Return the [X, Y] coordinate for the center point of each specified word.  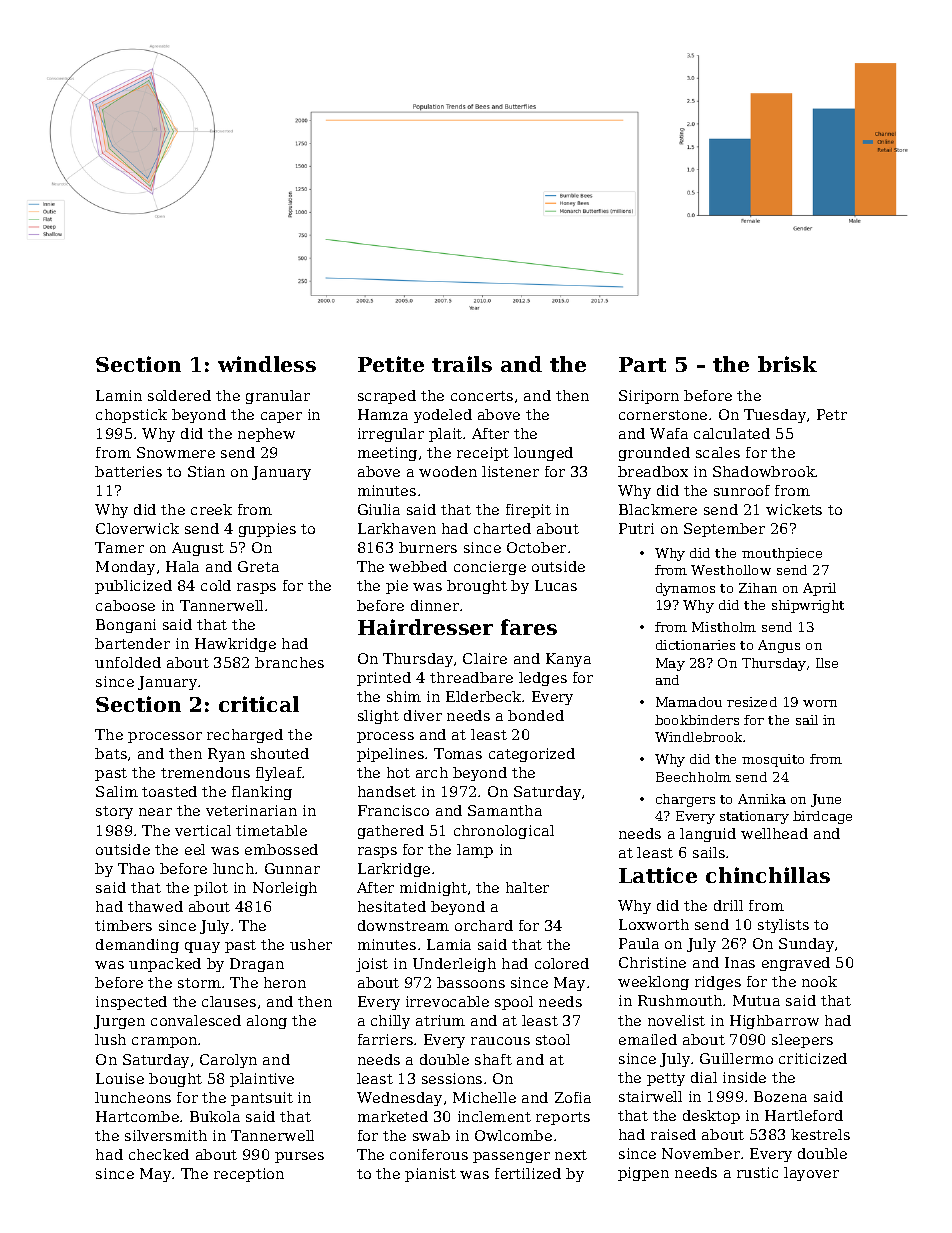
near [155, 812]
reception [249, 1175]
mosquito [773, 760]
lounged [543, 454]
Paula [639, 943]
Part [642, 364]
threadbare [471, 677]
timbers [123, 925]
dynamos [685, 589]
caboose [125, 605]
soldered [179, 395]
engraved [796, 964]
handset [387, 791]
